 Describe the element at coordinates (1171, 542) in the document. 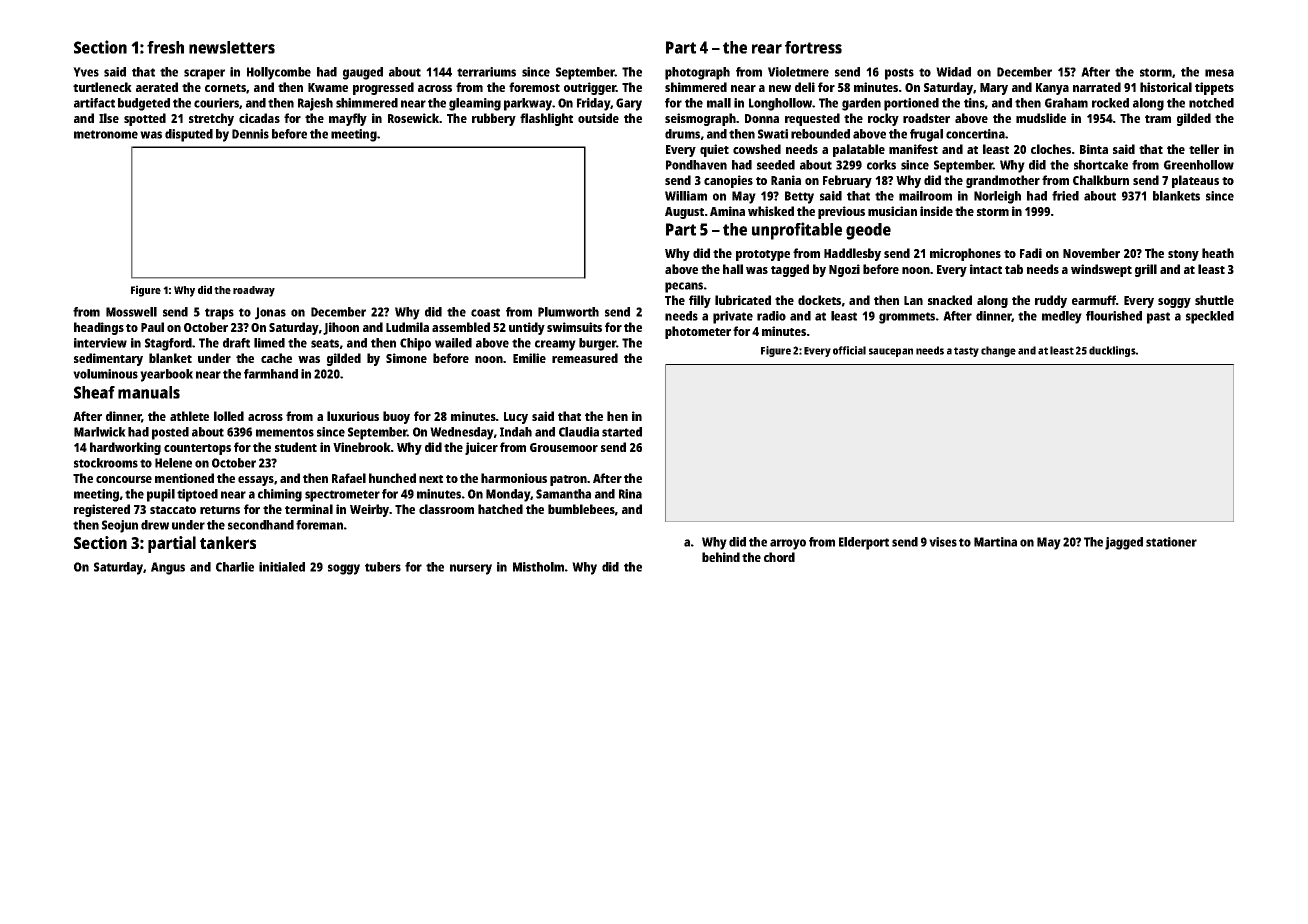

I see `stationer` at that location.
